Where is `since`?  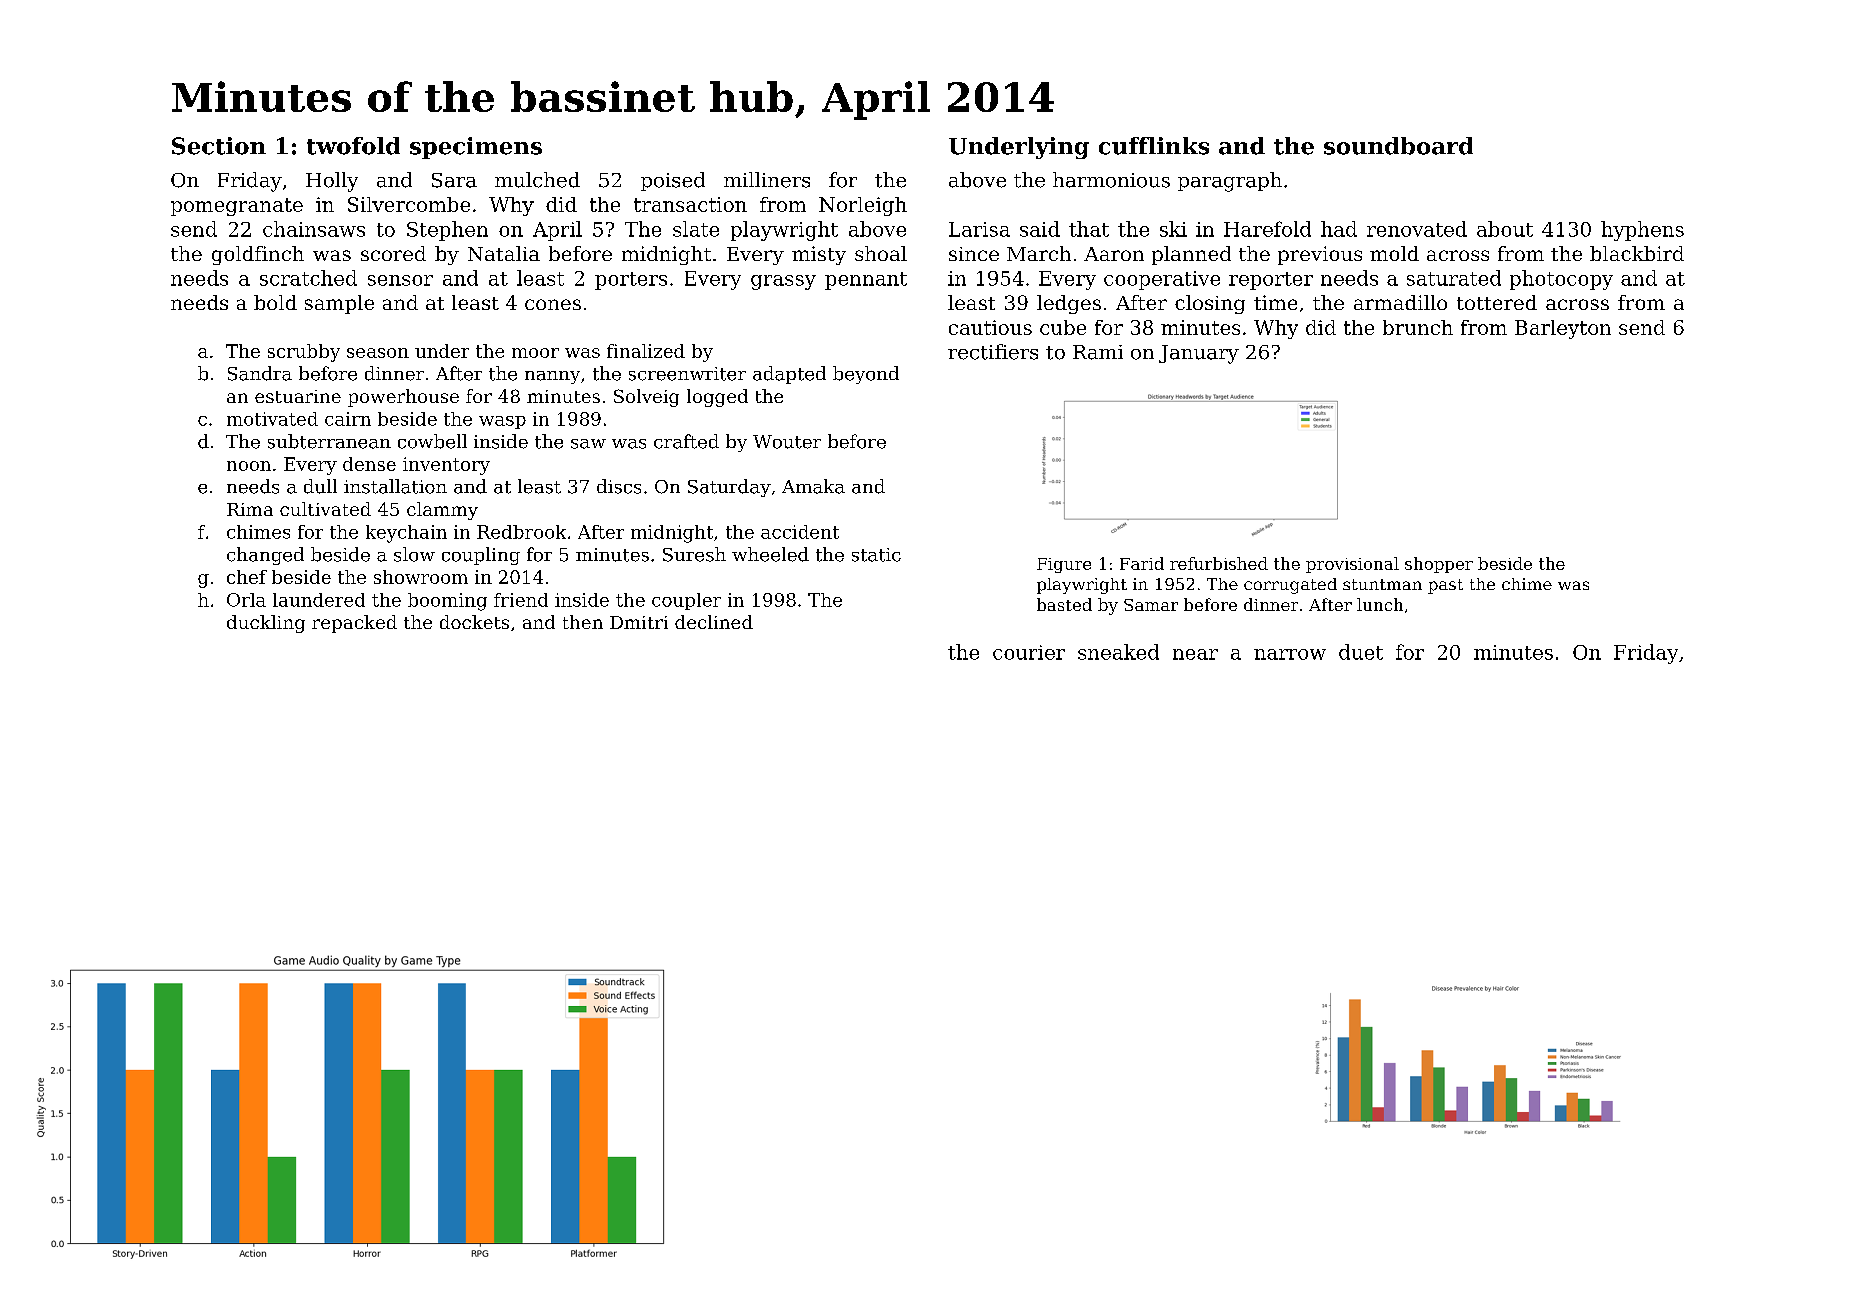 since is located at coordinates (974, 254).
